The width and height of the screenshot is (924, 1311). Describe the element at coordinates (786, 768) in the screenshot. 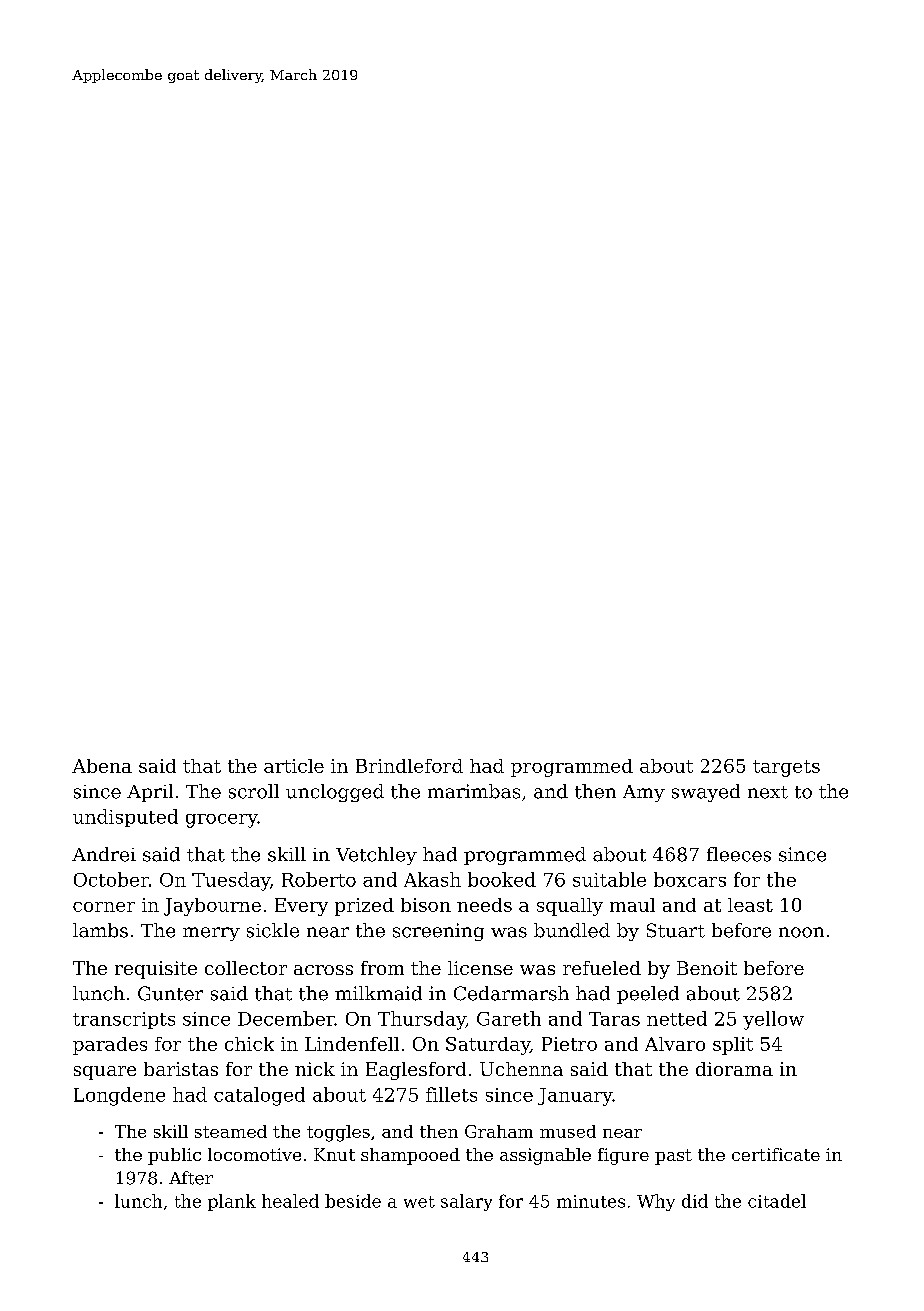

I see `targets` at that location.
